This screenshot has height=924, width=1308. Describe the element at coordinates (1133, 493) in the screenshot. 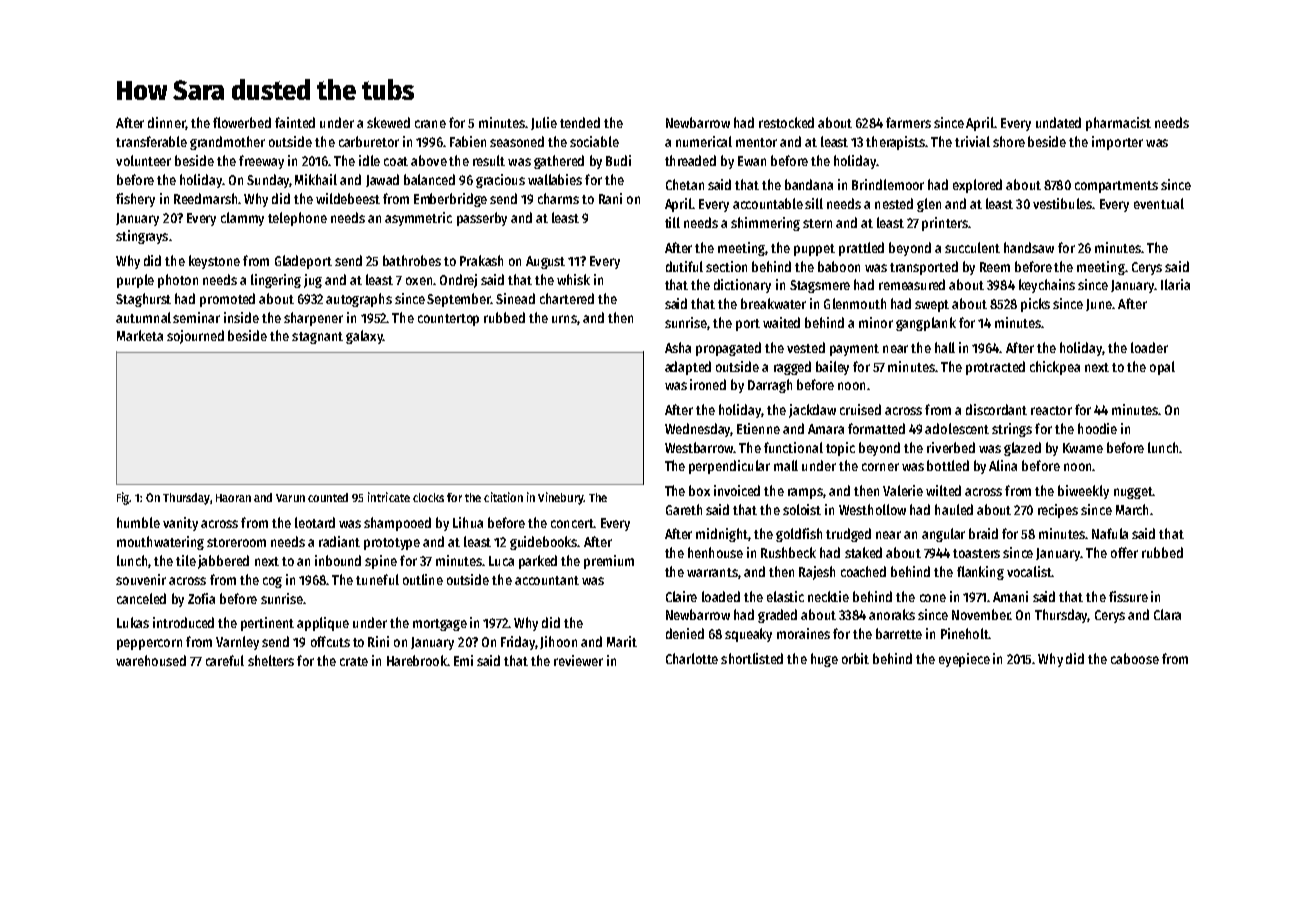

I see `nugget` at that location.
